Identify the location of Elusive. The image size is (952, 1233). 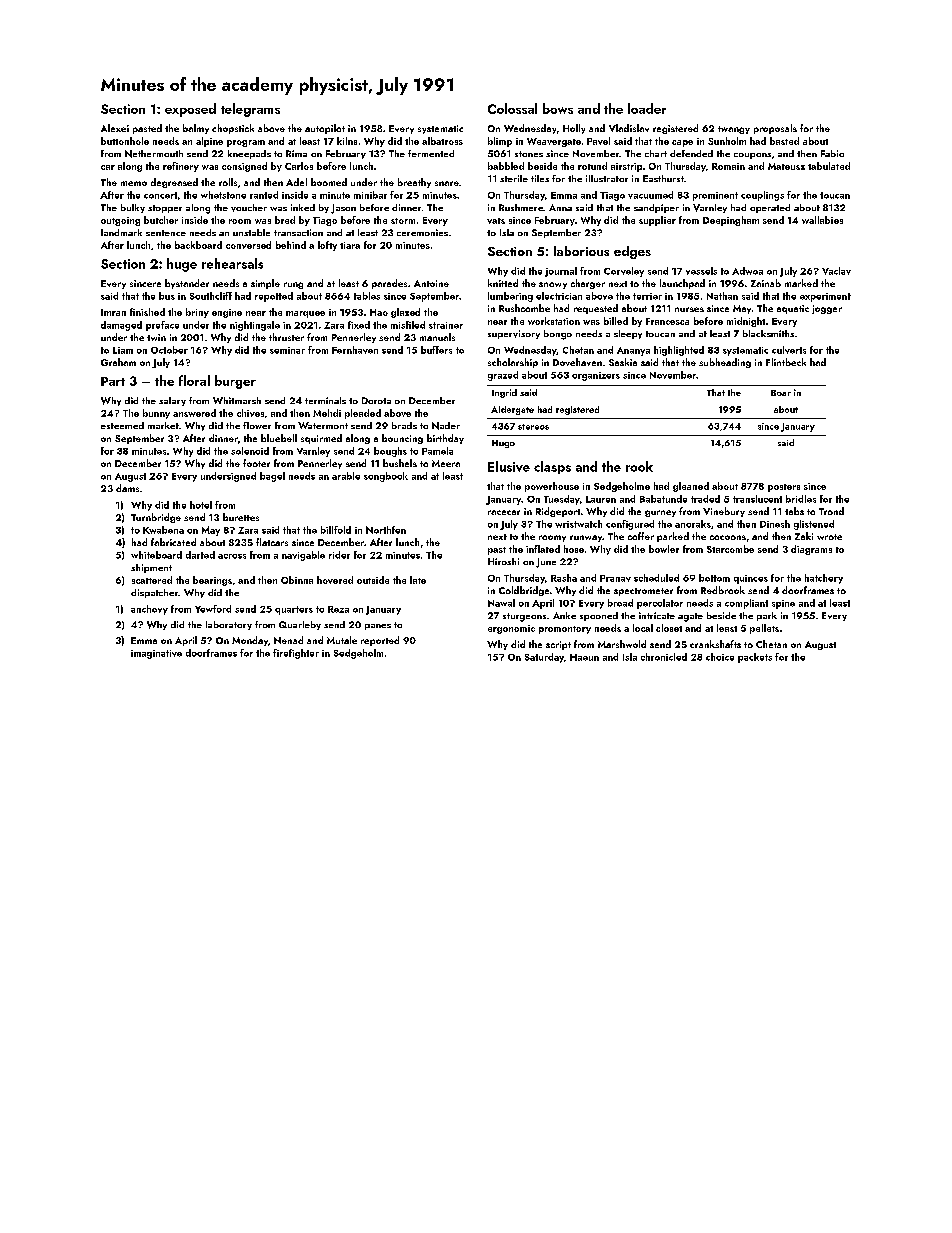
(509, 466).
